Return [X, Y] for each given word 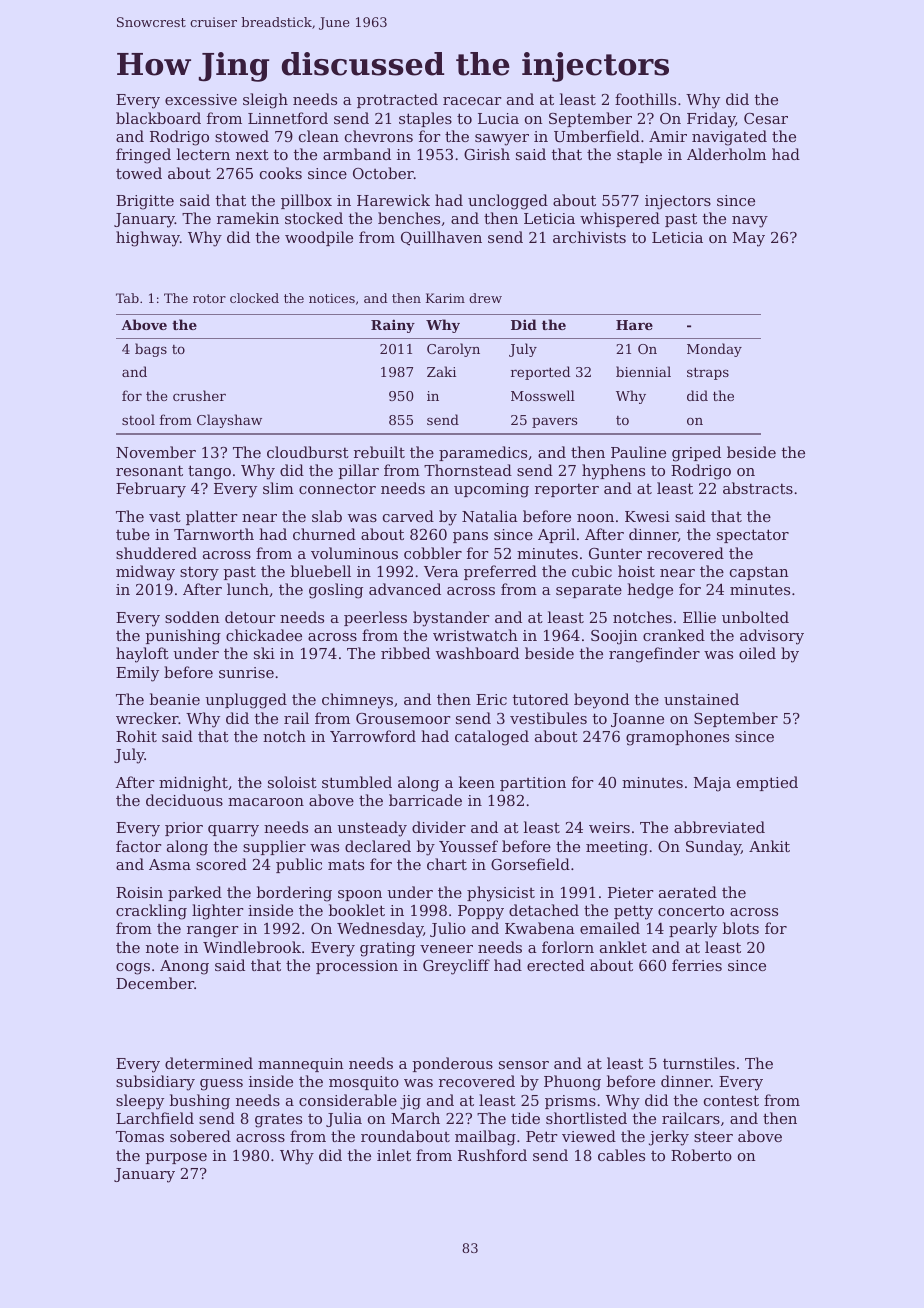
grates [278, 1120]
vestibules [548, 718]
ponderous [452, 1064]
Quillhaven [441, 238]
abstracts [758, 488]
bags [151, 350]
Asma [170, 864]
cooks [281, 173]
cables [621, 1155]
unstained [701, 699]
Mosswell [543, 395]
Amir [668, 136]
